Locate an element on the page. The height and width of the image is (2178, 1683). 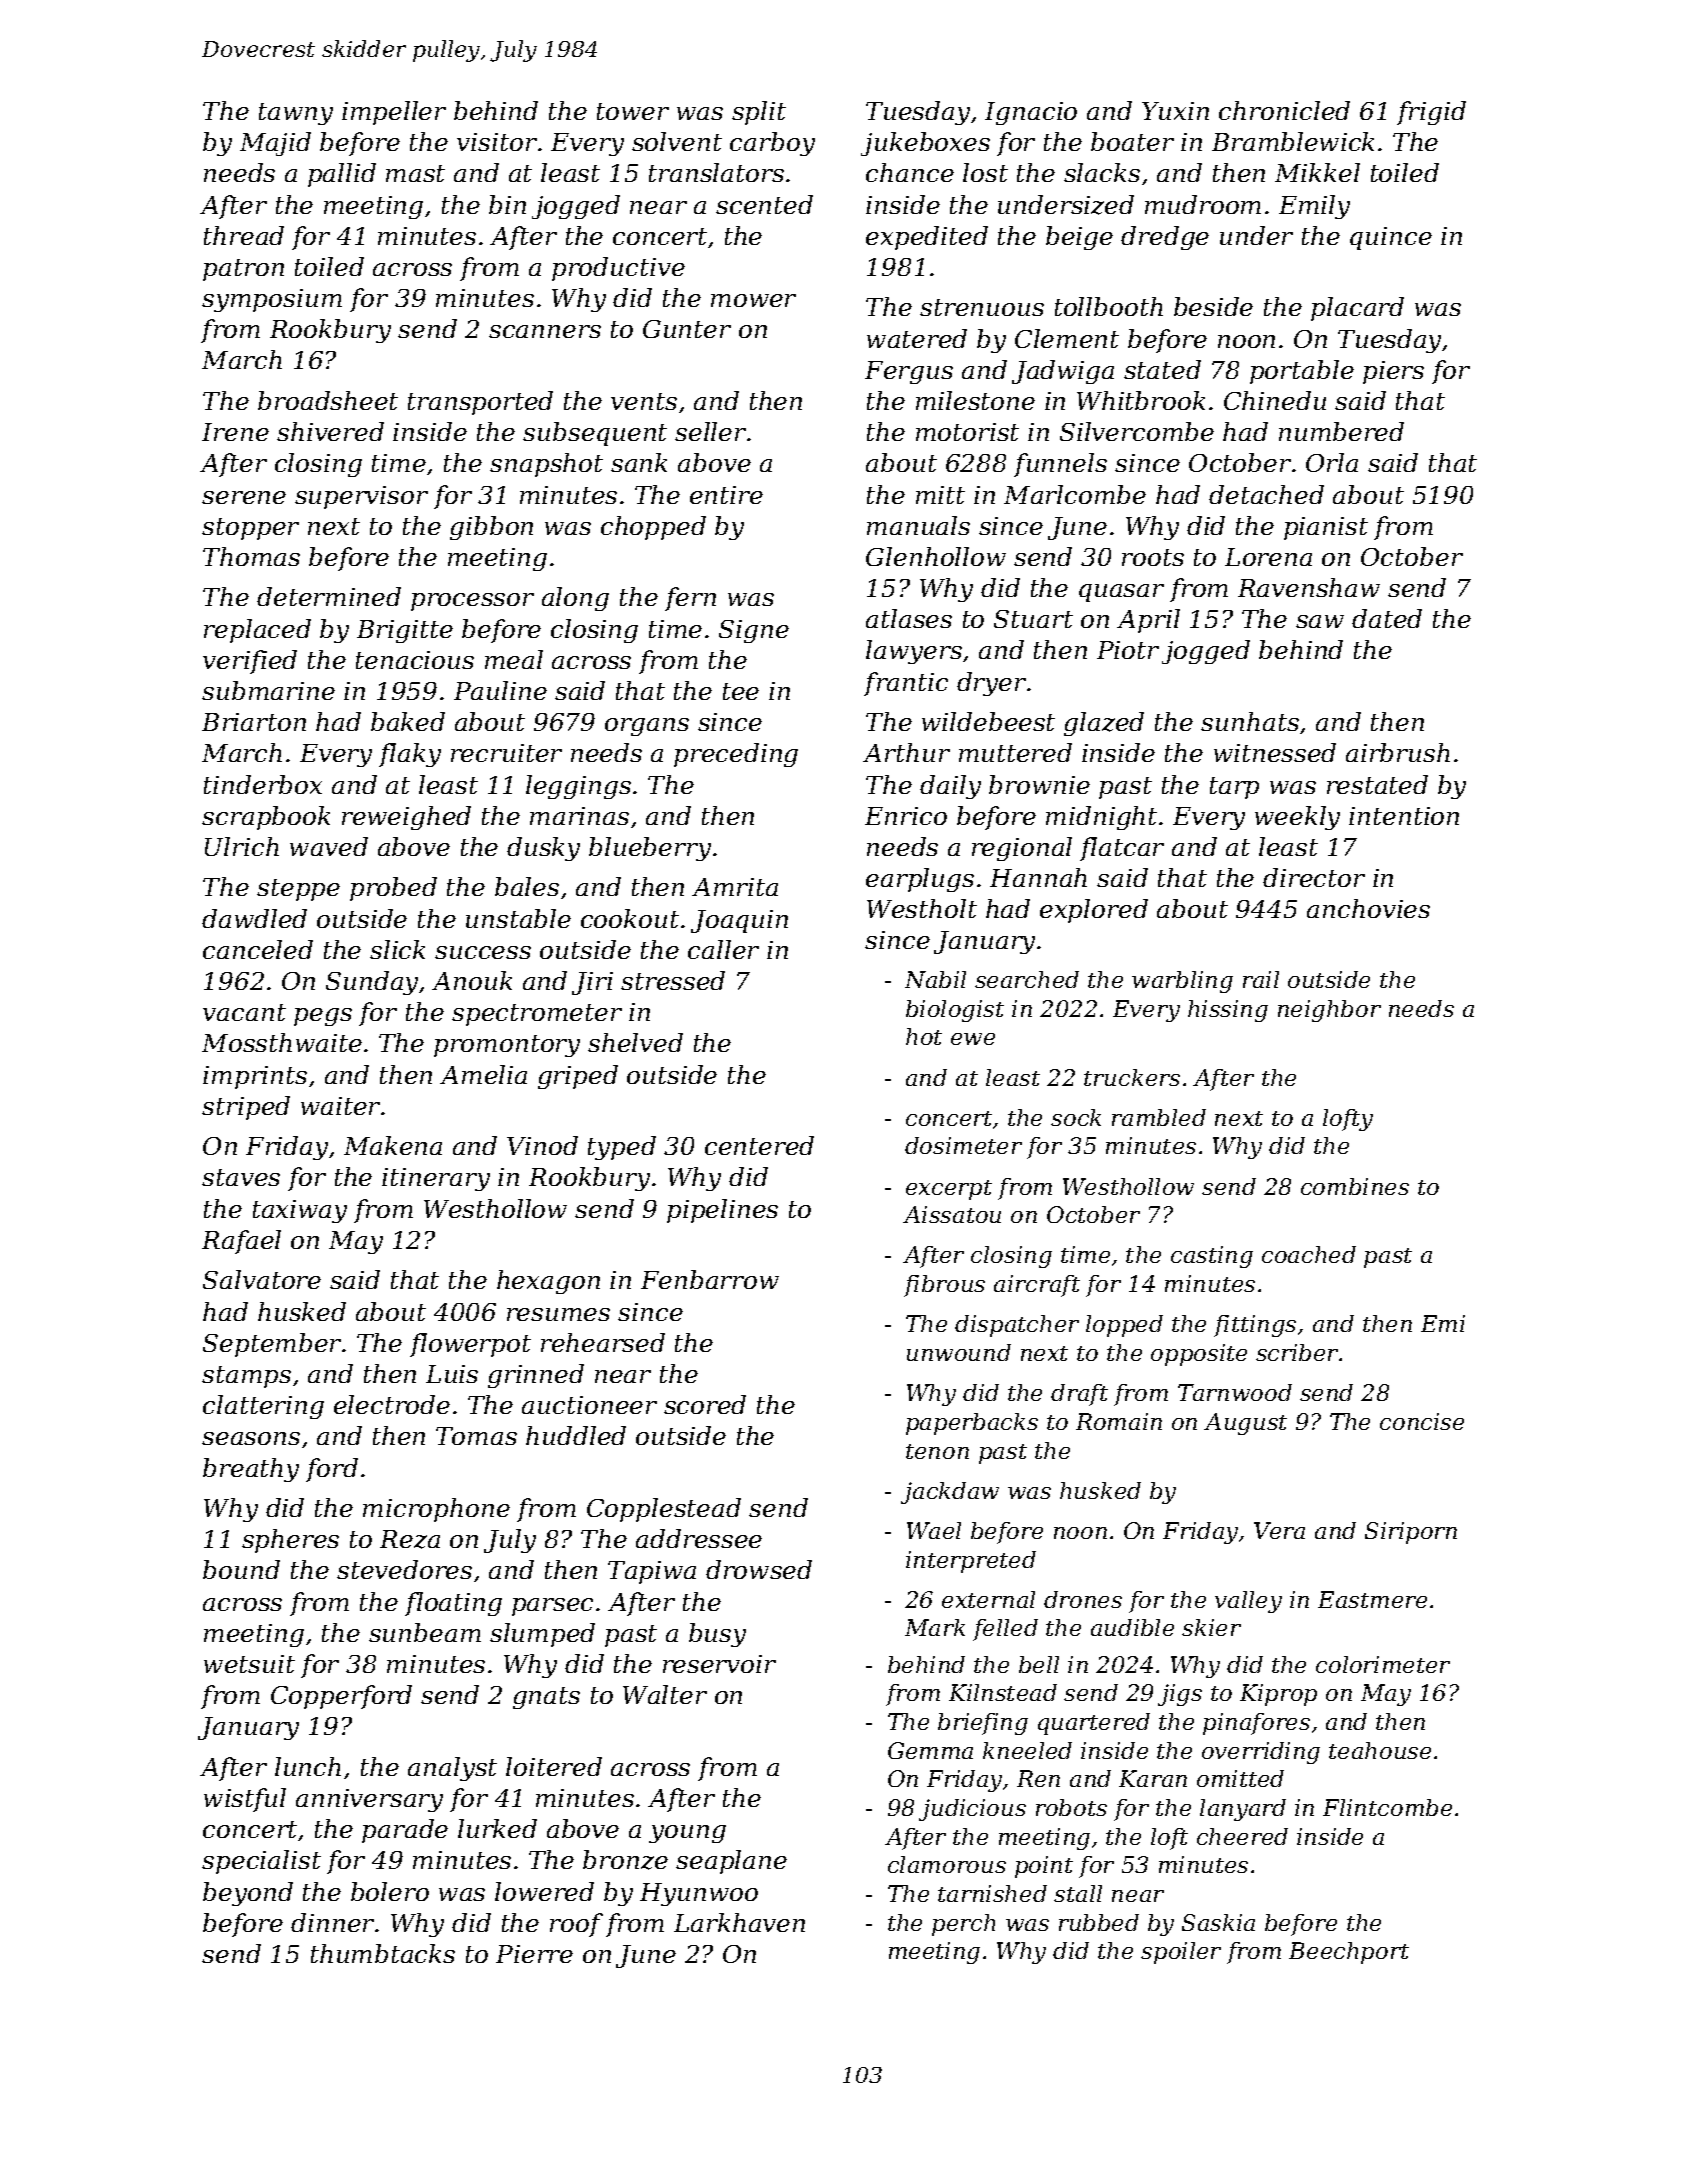
Glenhollow is located at coordinates (936, 556).
